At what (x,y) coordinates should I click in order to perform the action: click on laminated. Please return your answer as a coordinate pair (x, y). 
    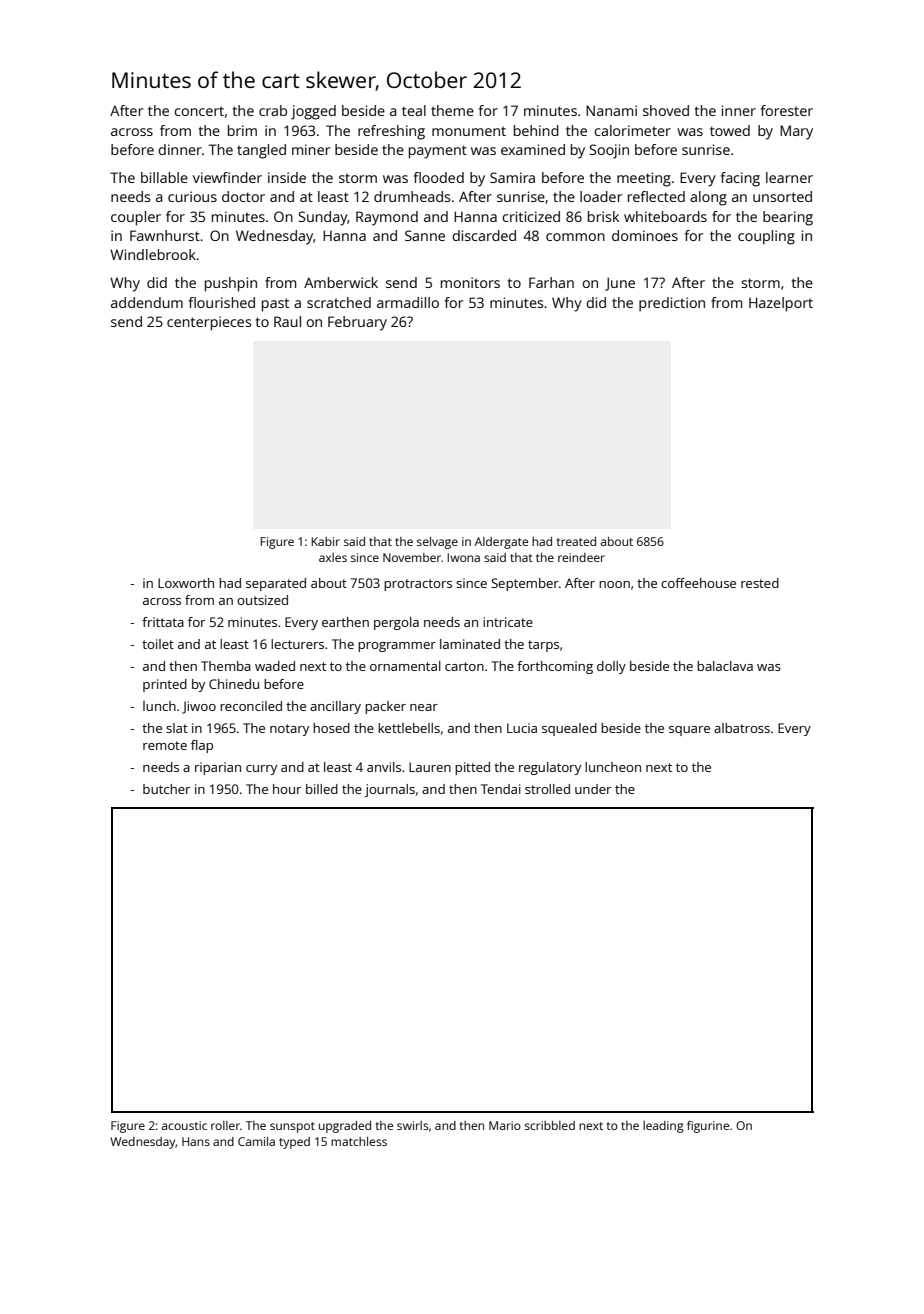
    Looking at the image, I should click on (470, 644).
